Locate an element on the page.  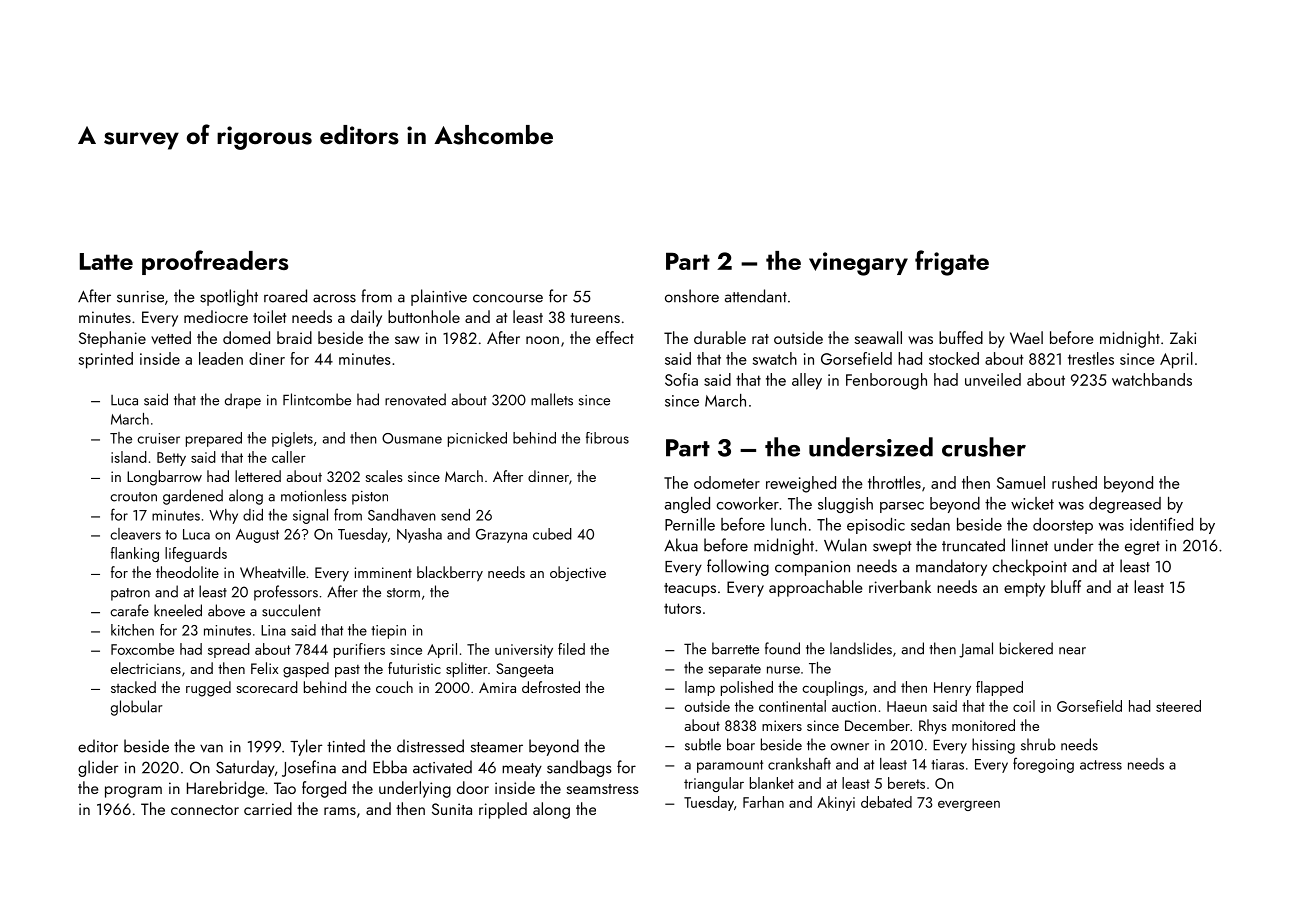
Jamal is located at coordinates (976, 650).
